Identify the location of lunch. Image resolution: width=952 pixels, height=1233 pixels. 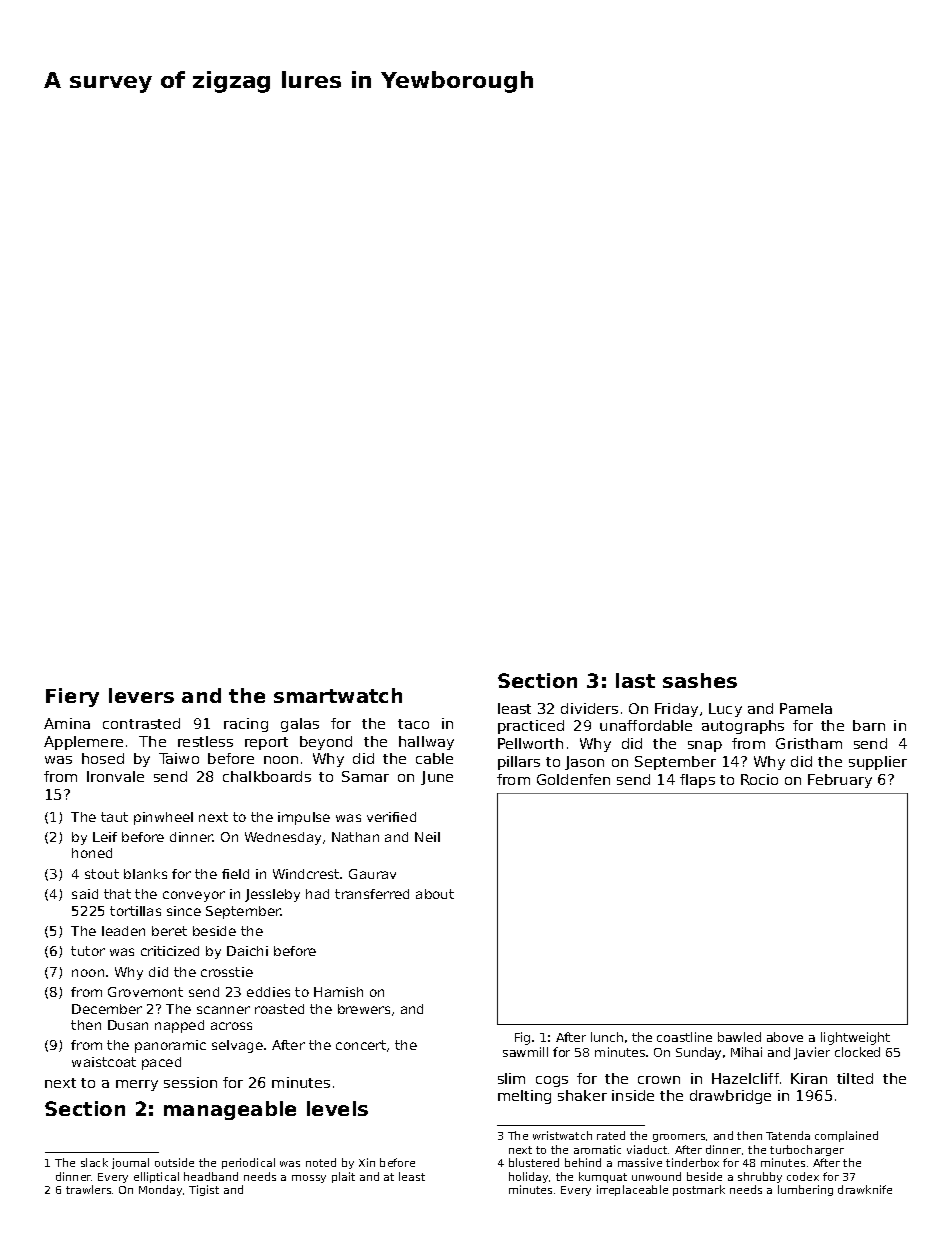
(607, 1037).
